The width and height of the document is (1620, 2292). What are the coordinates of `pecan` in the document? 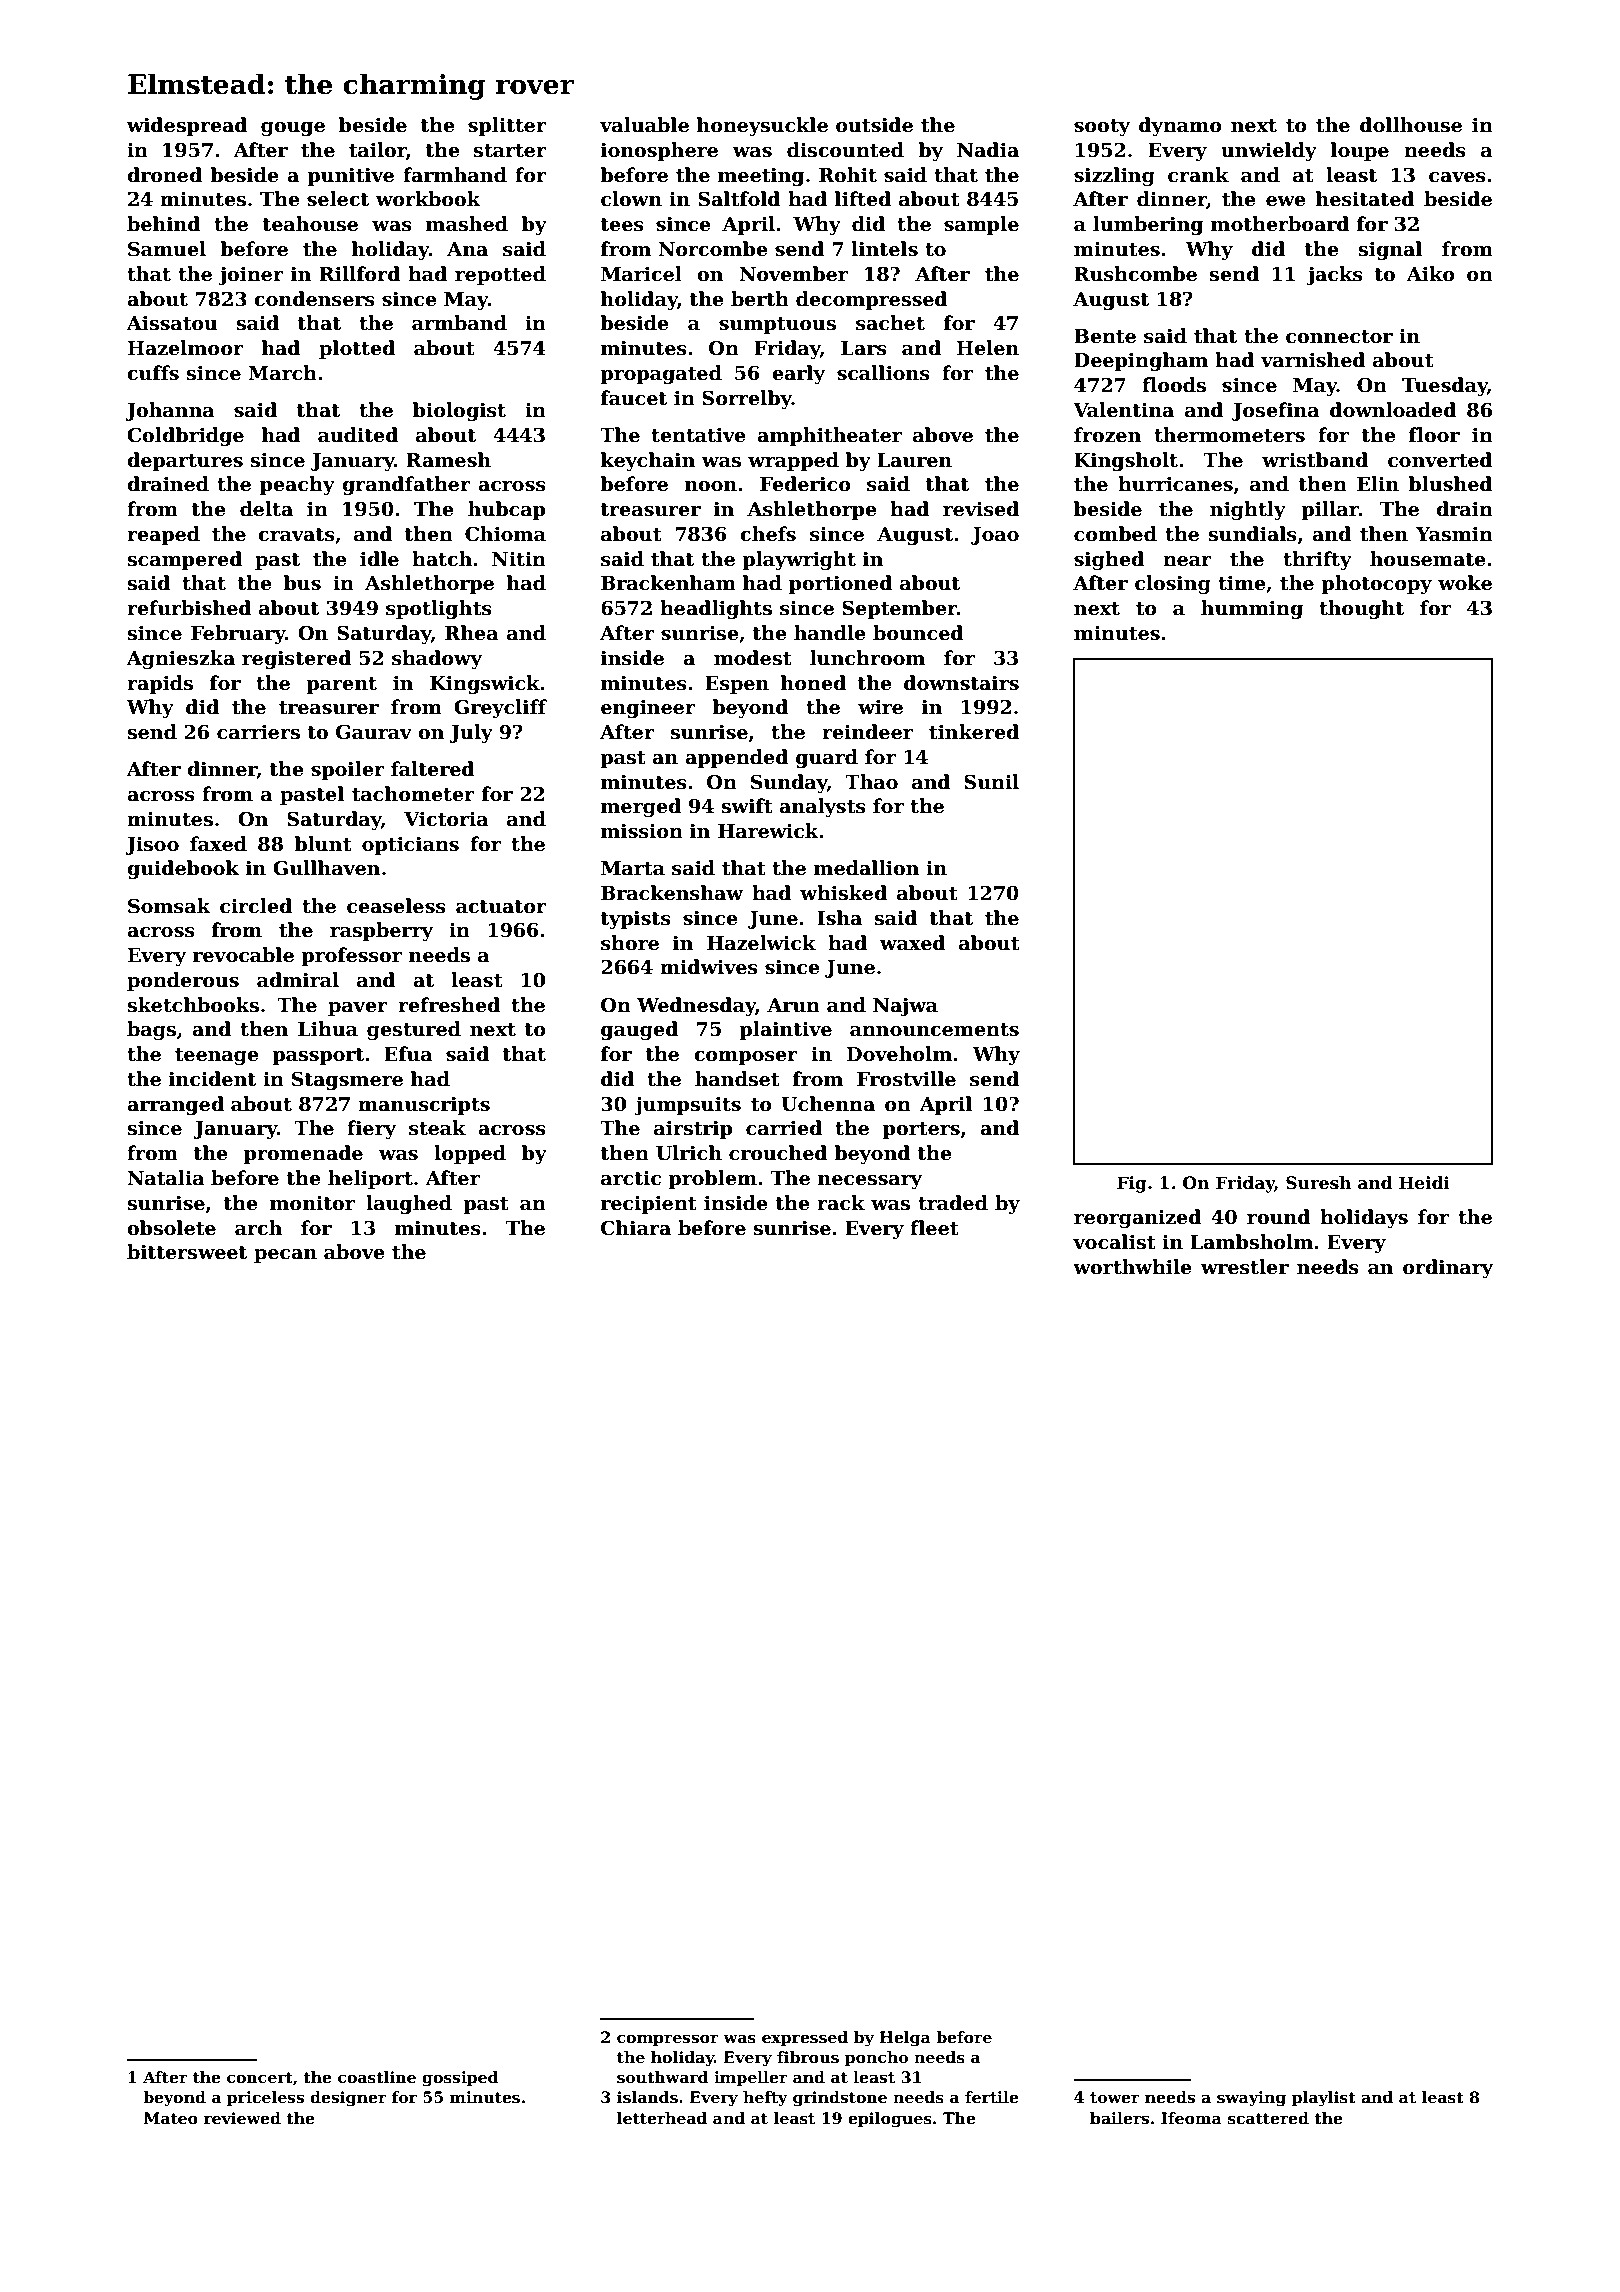 It's located at (285, 1256).
